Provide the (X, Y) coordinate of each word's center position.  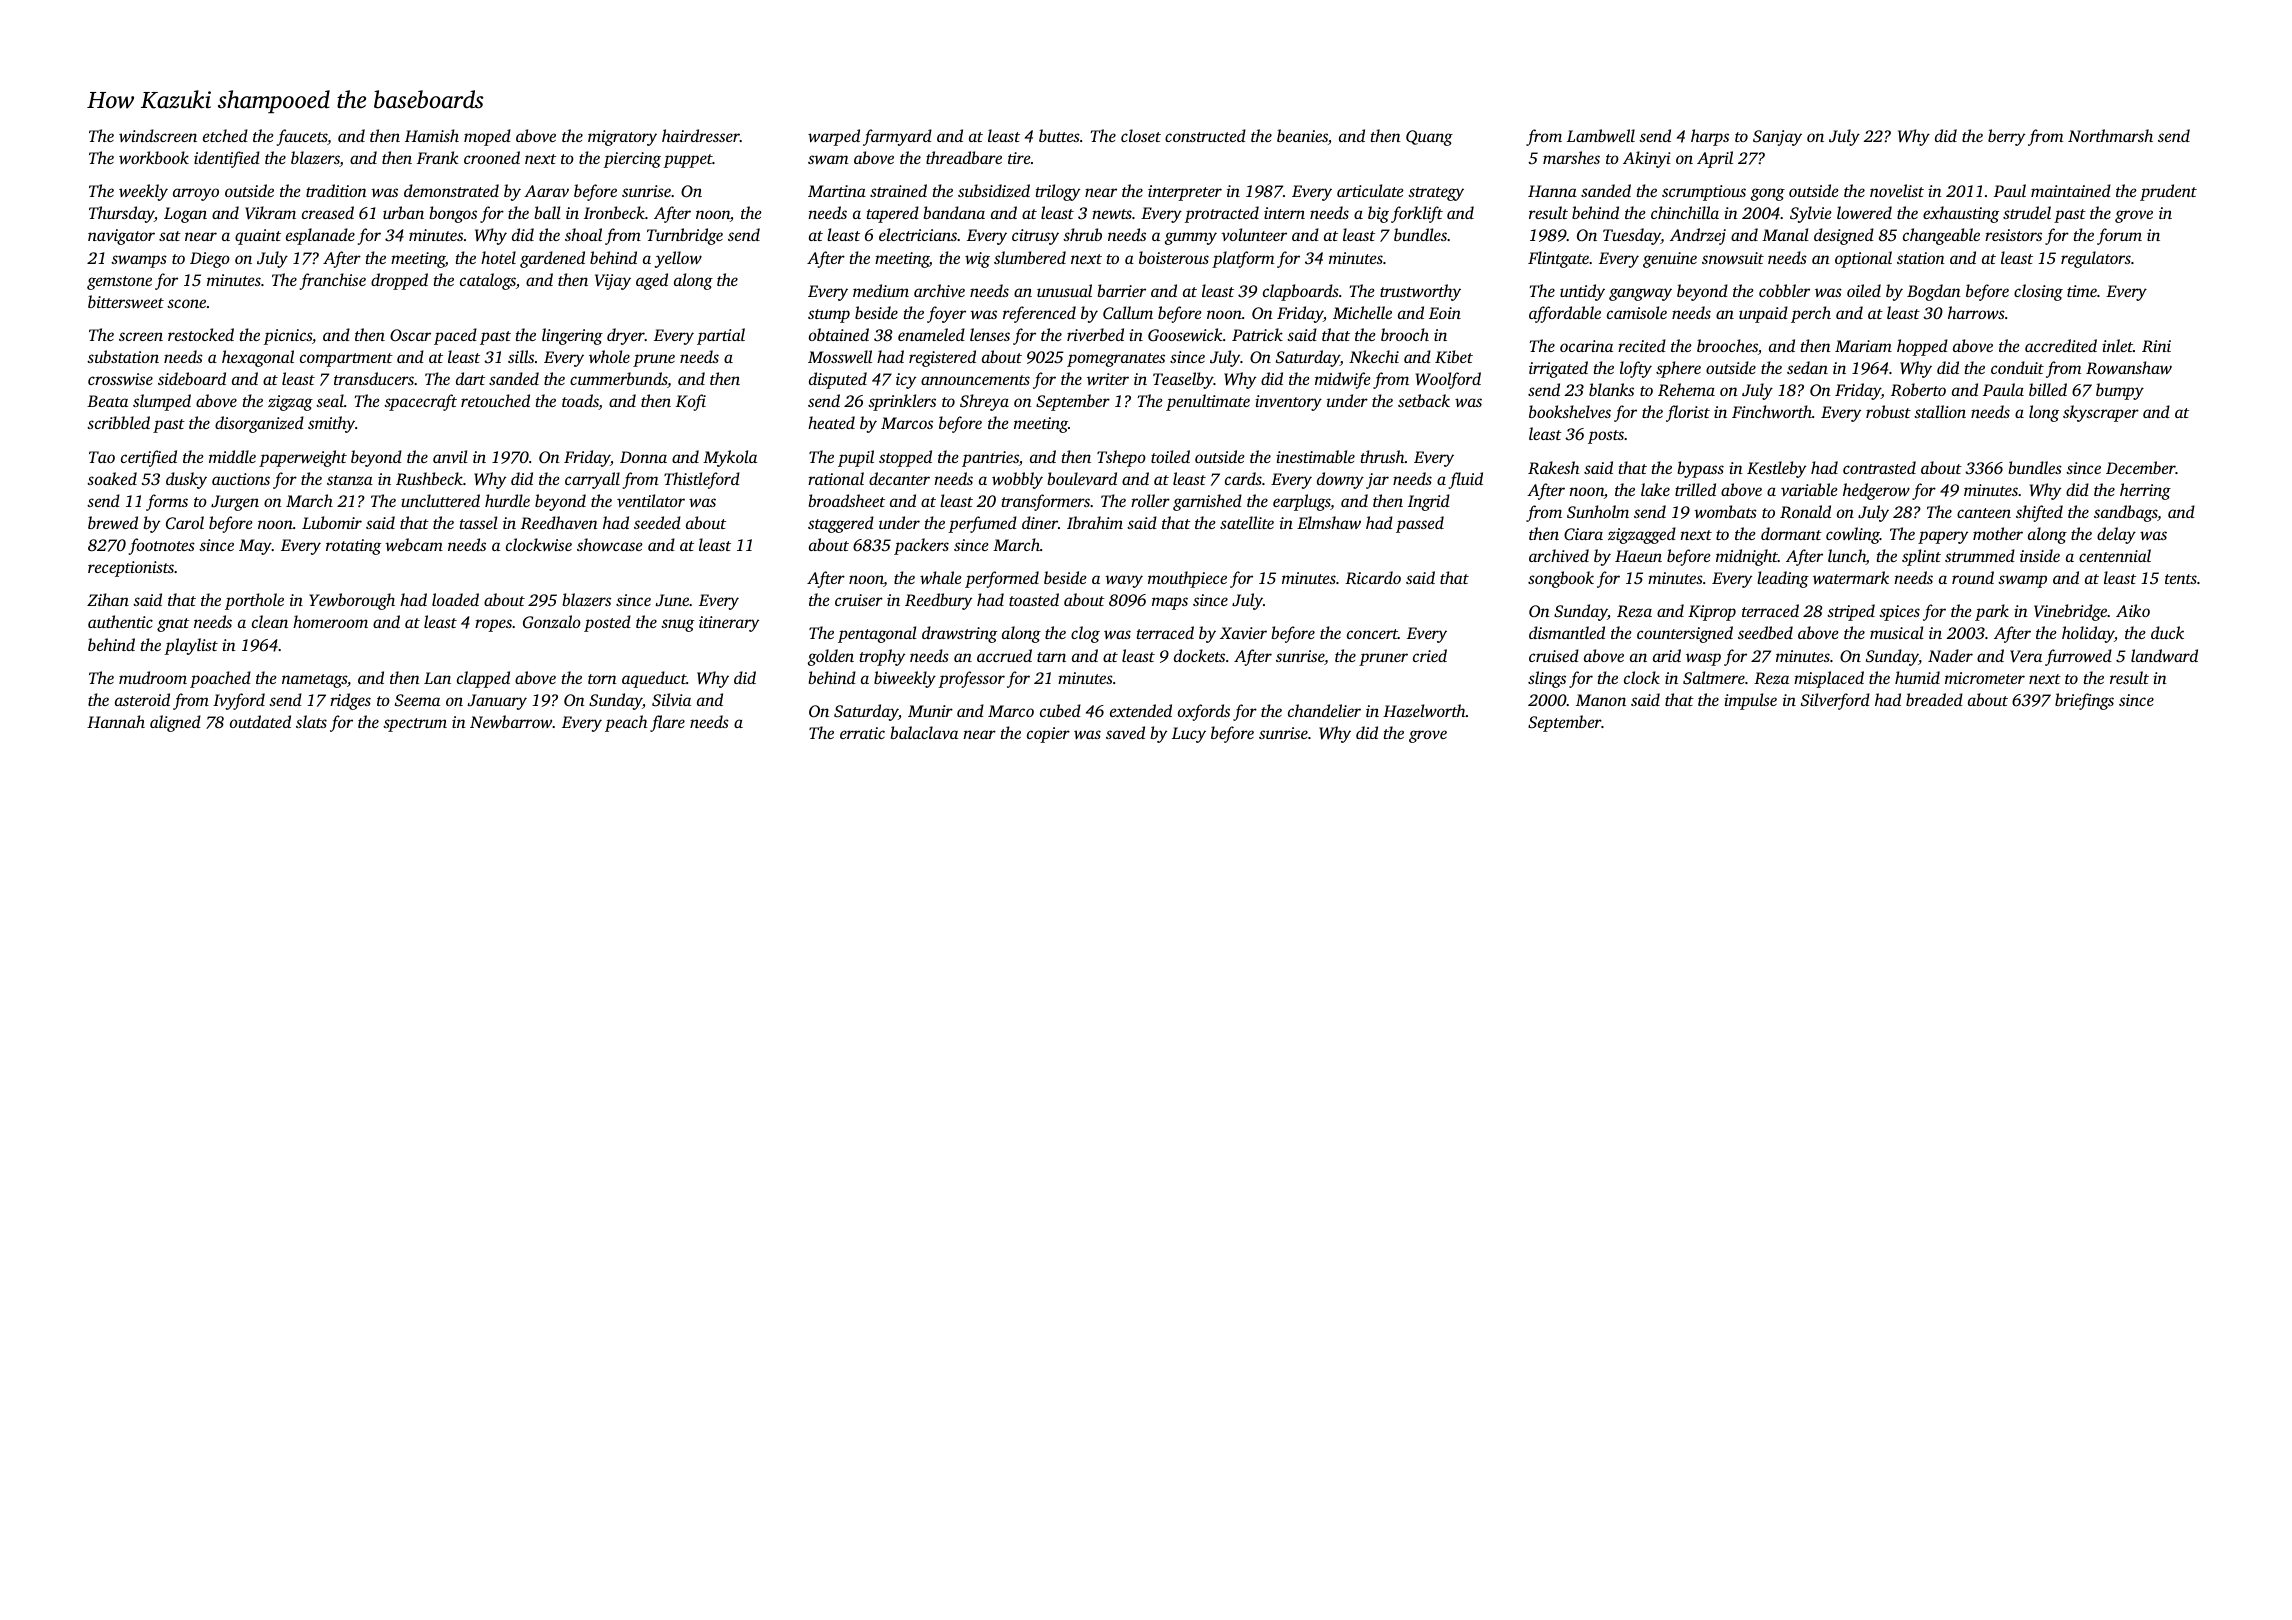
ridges (350, 701)
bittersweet (126, 301)
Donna (643, 457)
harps (1710, 137)
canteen (1984, 513)
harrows (1976, 312)
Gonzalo (552, 622)
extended (1141, 710)
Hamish (432, 135)
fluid (1466, 480)
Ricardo (1373, 577)
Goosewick (1185, 335)
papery (1943, 537)
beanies (1302, 135)
